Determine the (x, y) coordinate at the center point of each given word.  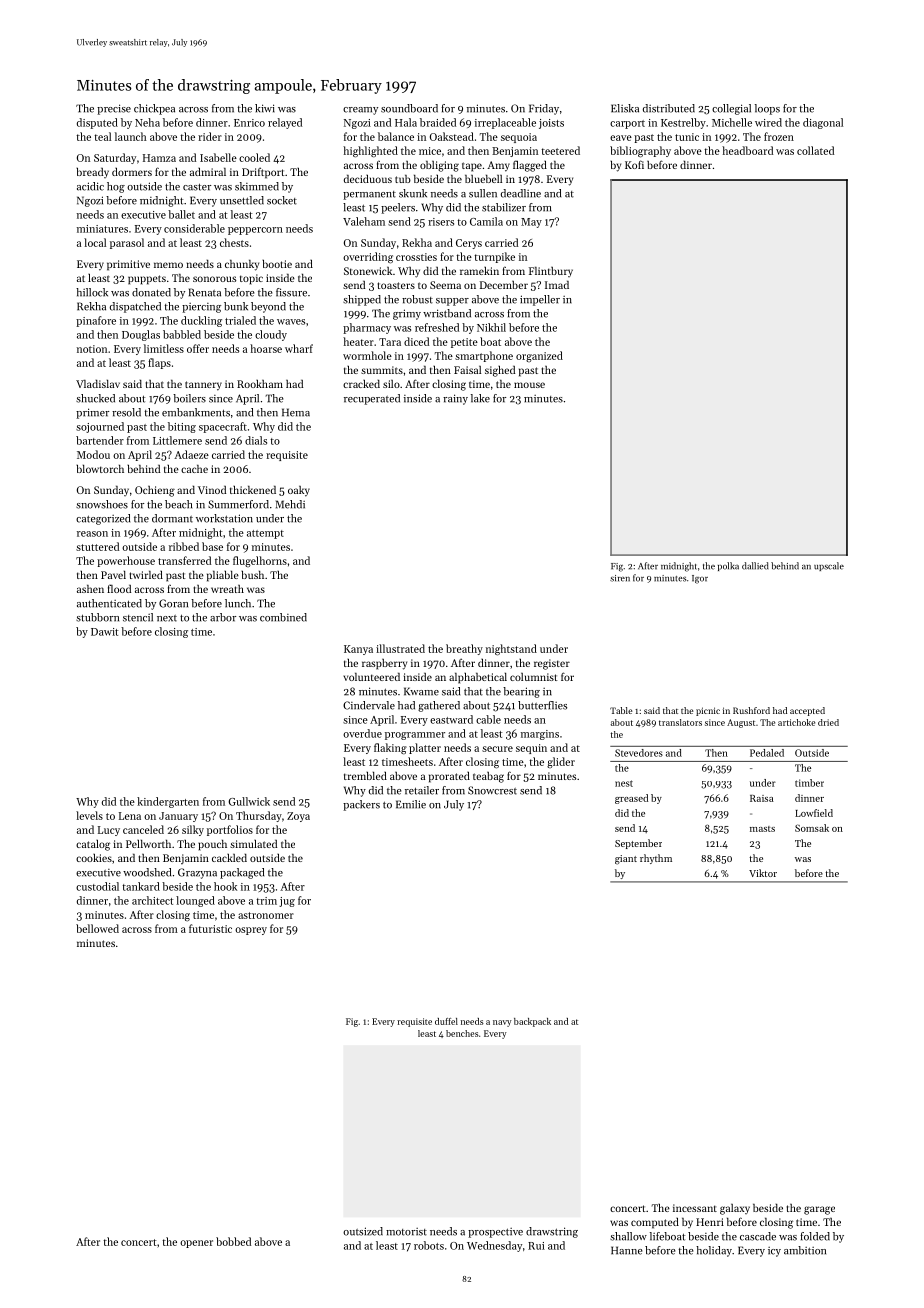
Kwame (421, 691)
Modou (93, 454)
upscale (829, 566)
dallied (755, 566)
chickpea (154, 109)
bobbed (233, 1241)
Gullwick (249, 801)
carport (627, 124)
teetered (560, 150)
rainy (455, 399)
